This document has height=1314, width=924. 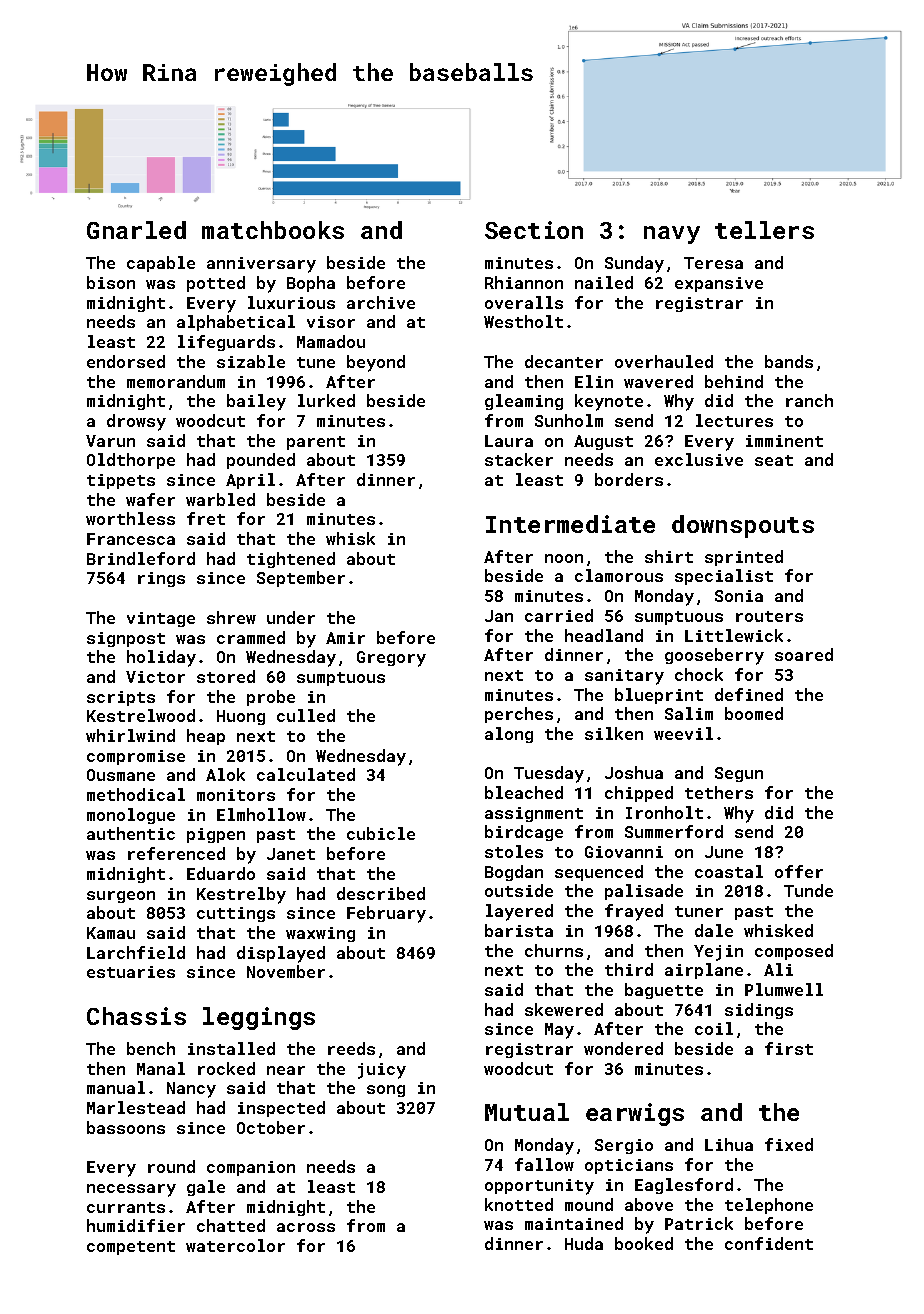 I want to click on sidings, so click(x=759, y=1011).
